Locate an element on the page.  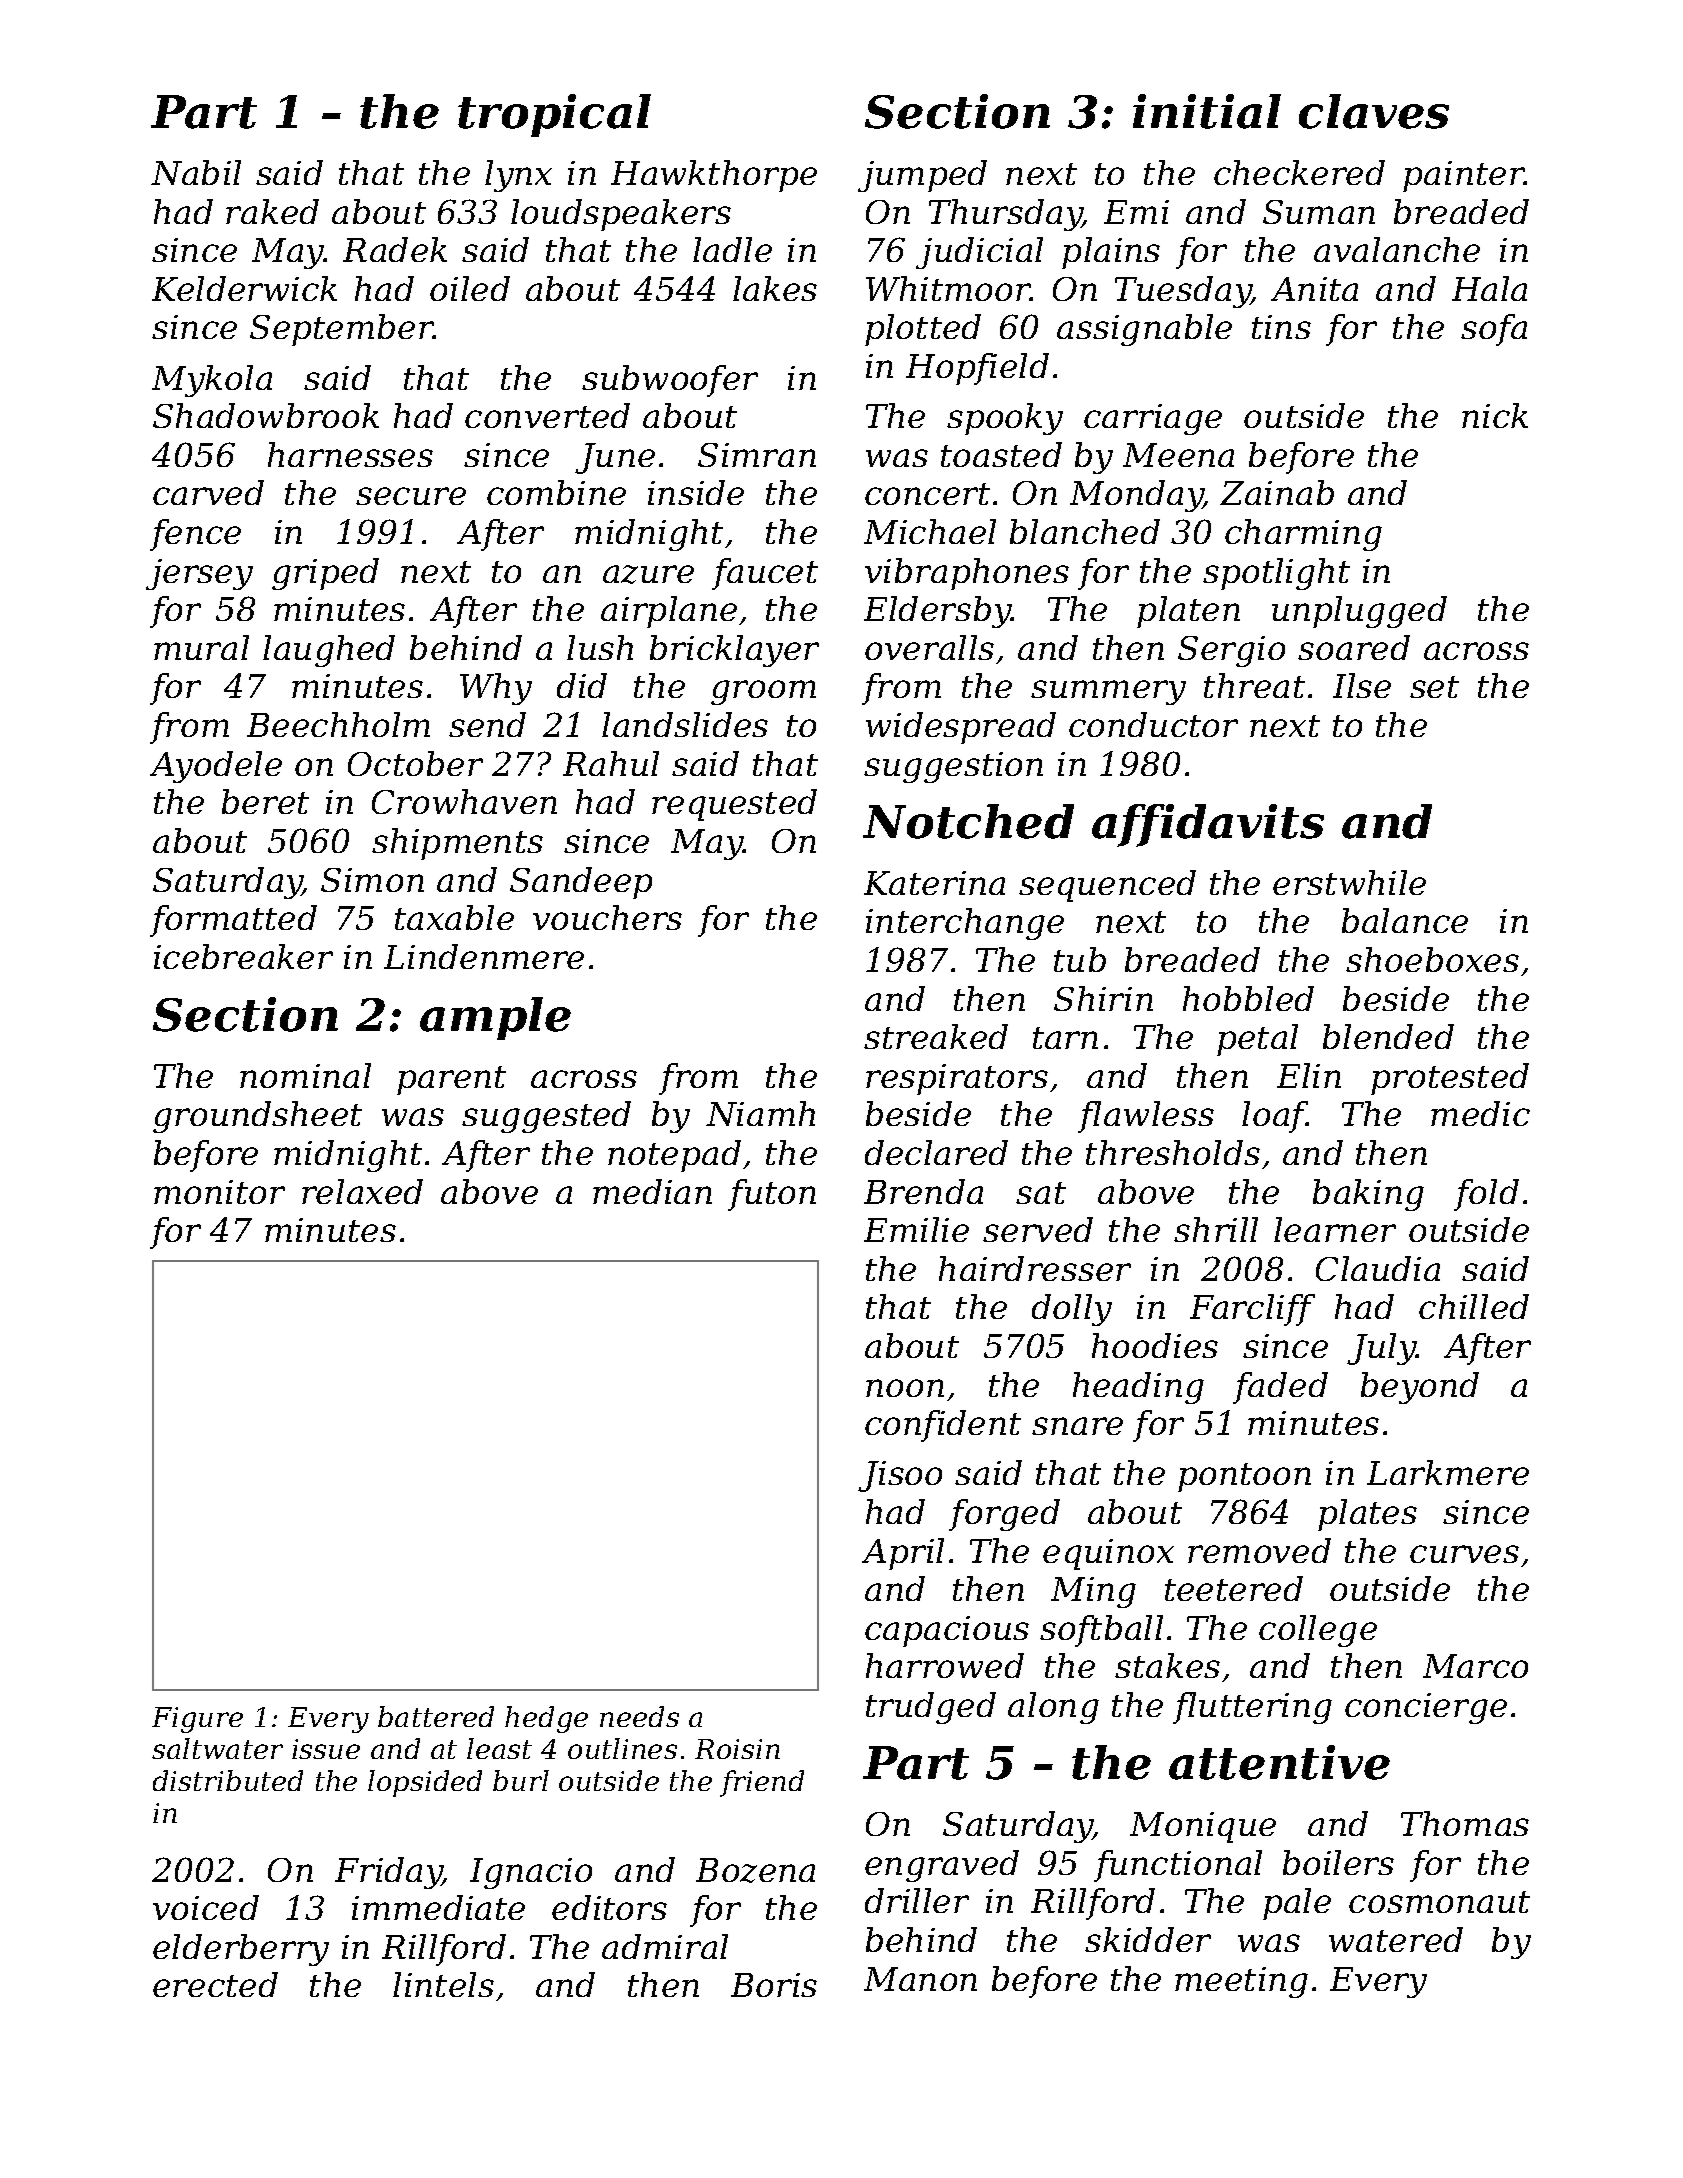
needs is located at coordinates (639, 1716).
